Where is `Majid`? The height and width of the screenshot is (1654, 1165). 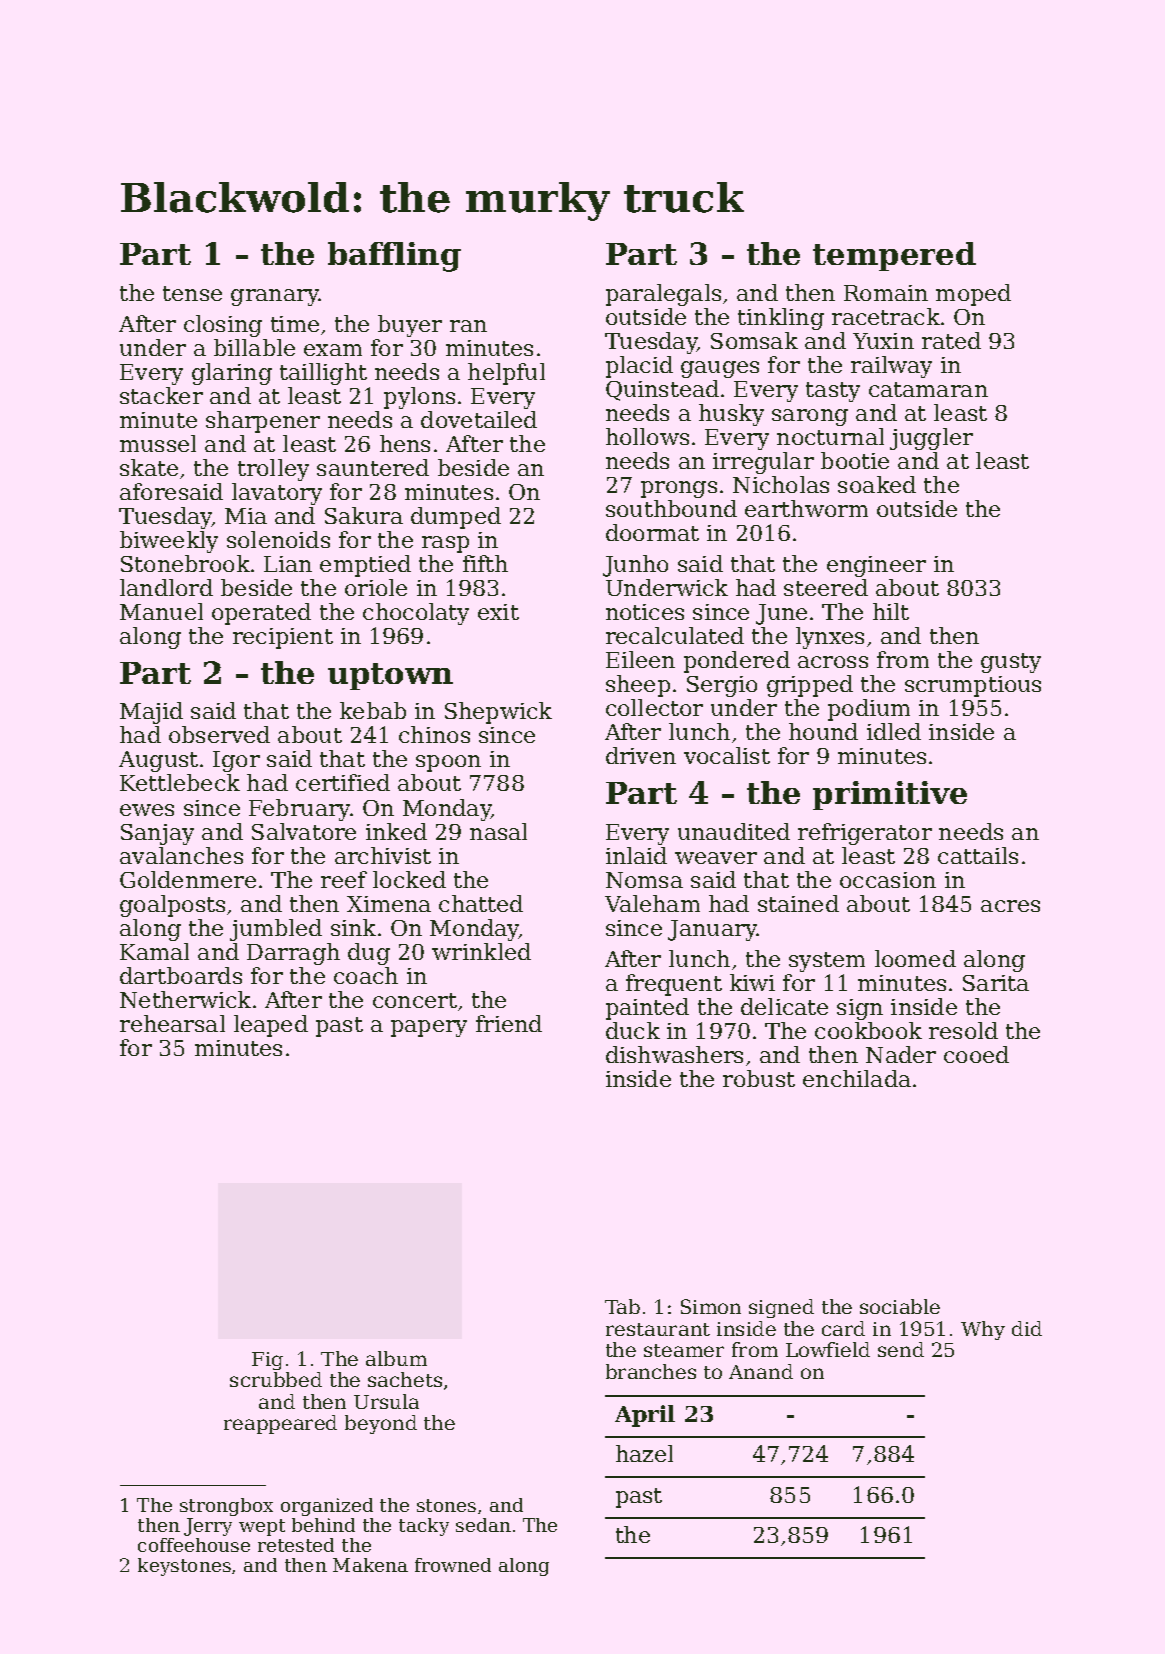 Majid is located at coordinates (151, 713).
